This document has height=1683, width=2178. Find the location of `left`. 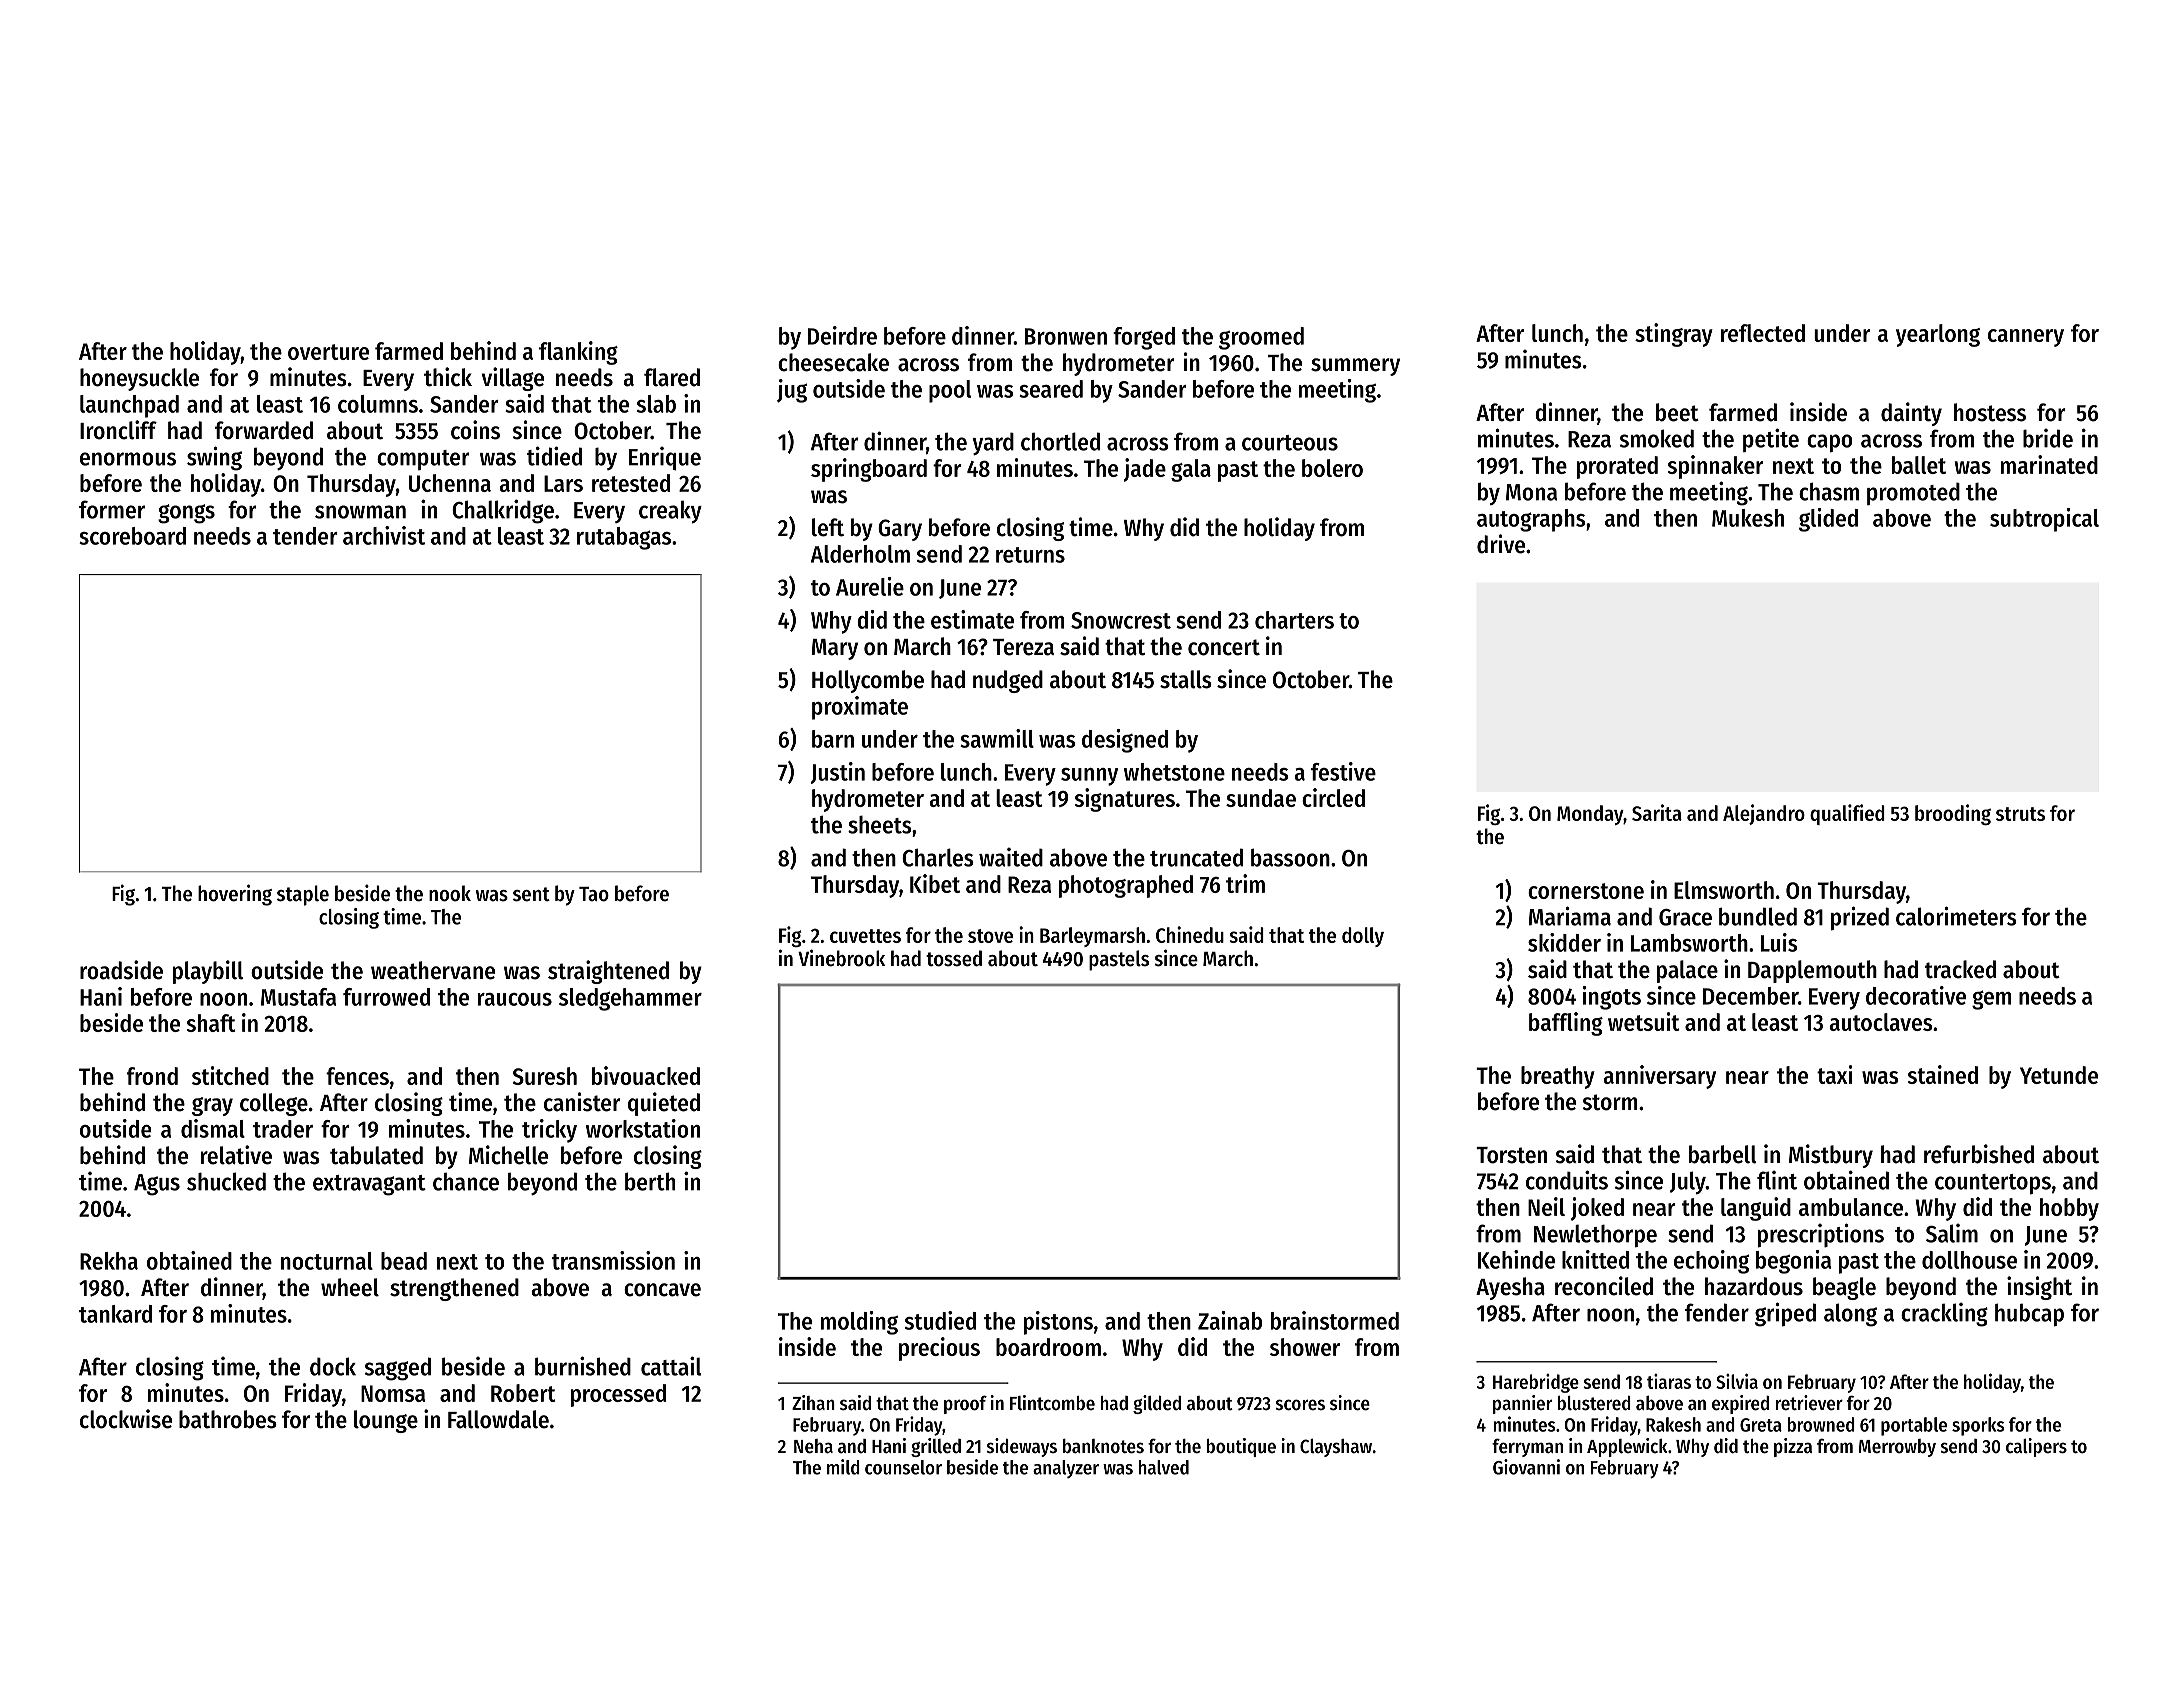

left is located at coordinates (828, 527).
